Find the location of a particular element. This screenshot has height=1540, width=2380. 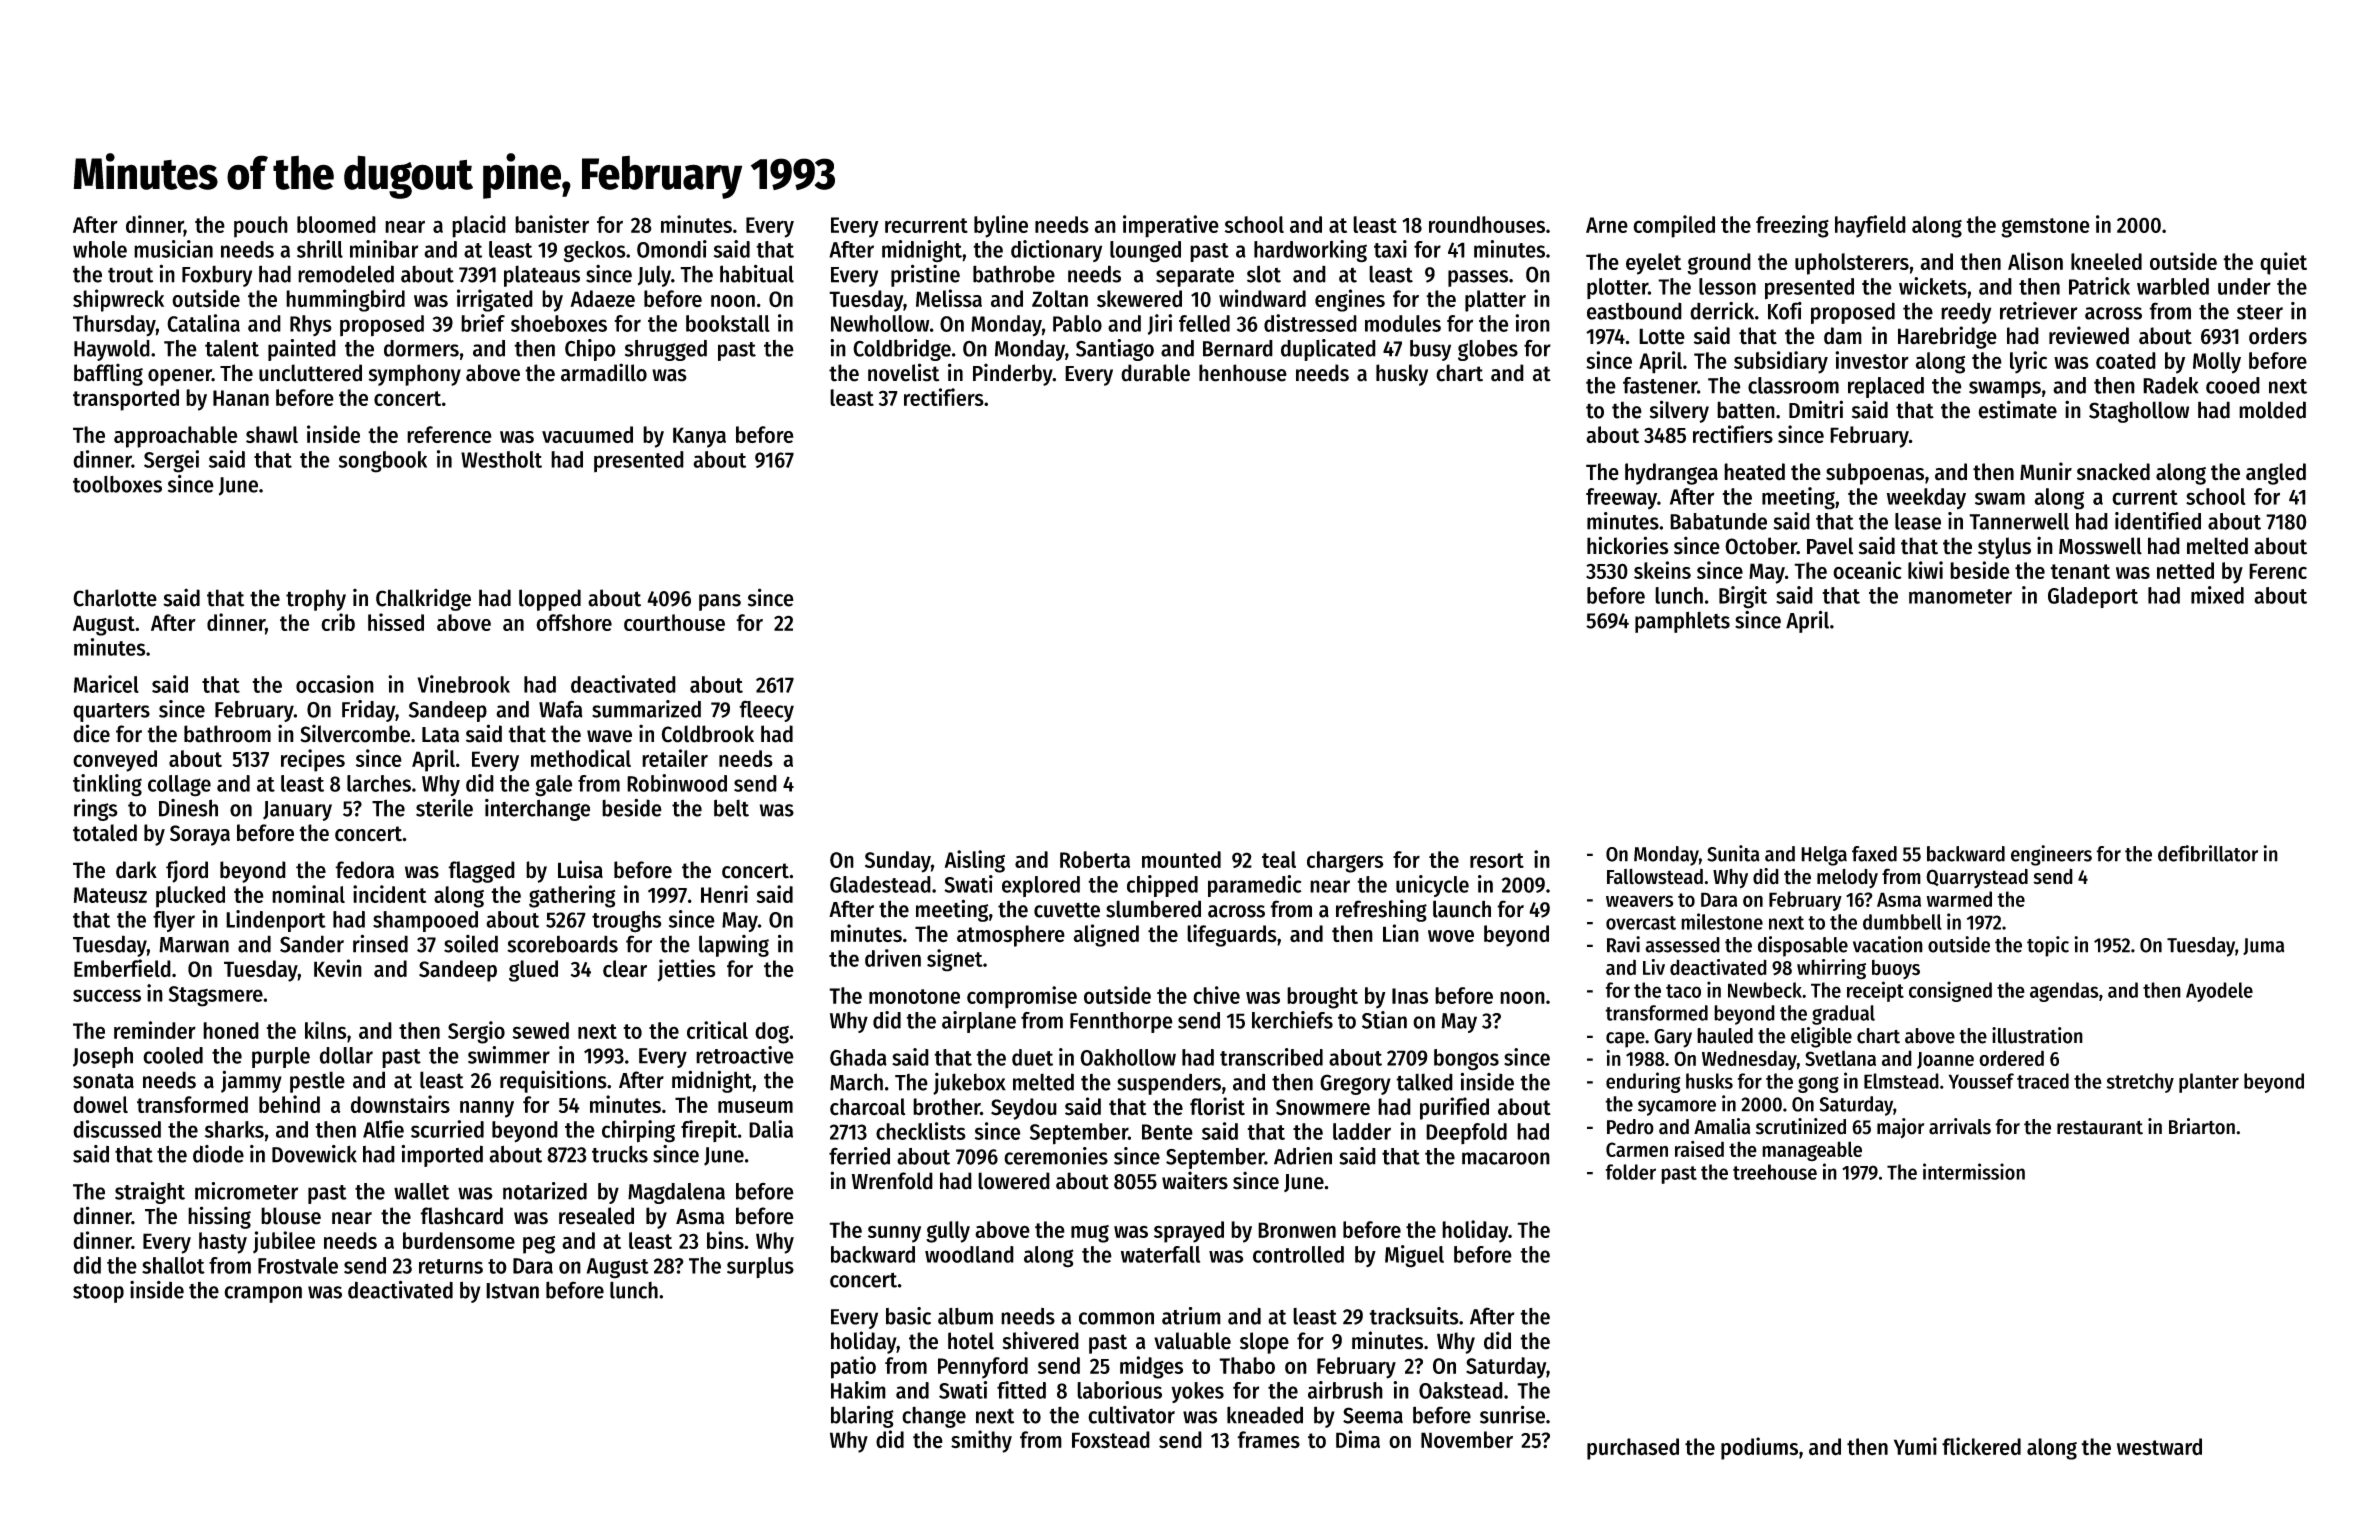

October is located at coordinates (1761, 546).
